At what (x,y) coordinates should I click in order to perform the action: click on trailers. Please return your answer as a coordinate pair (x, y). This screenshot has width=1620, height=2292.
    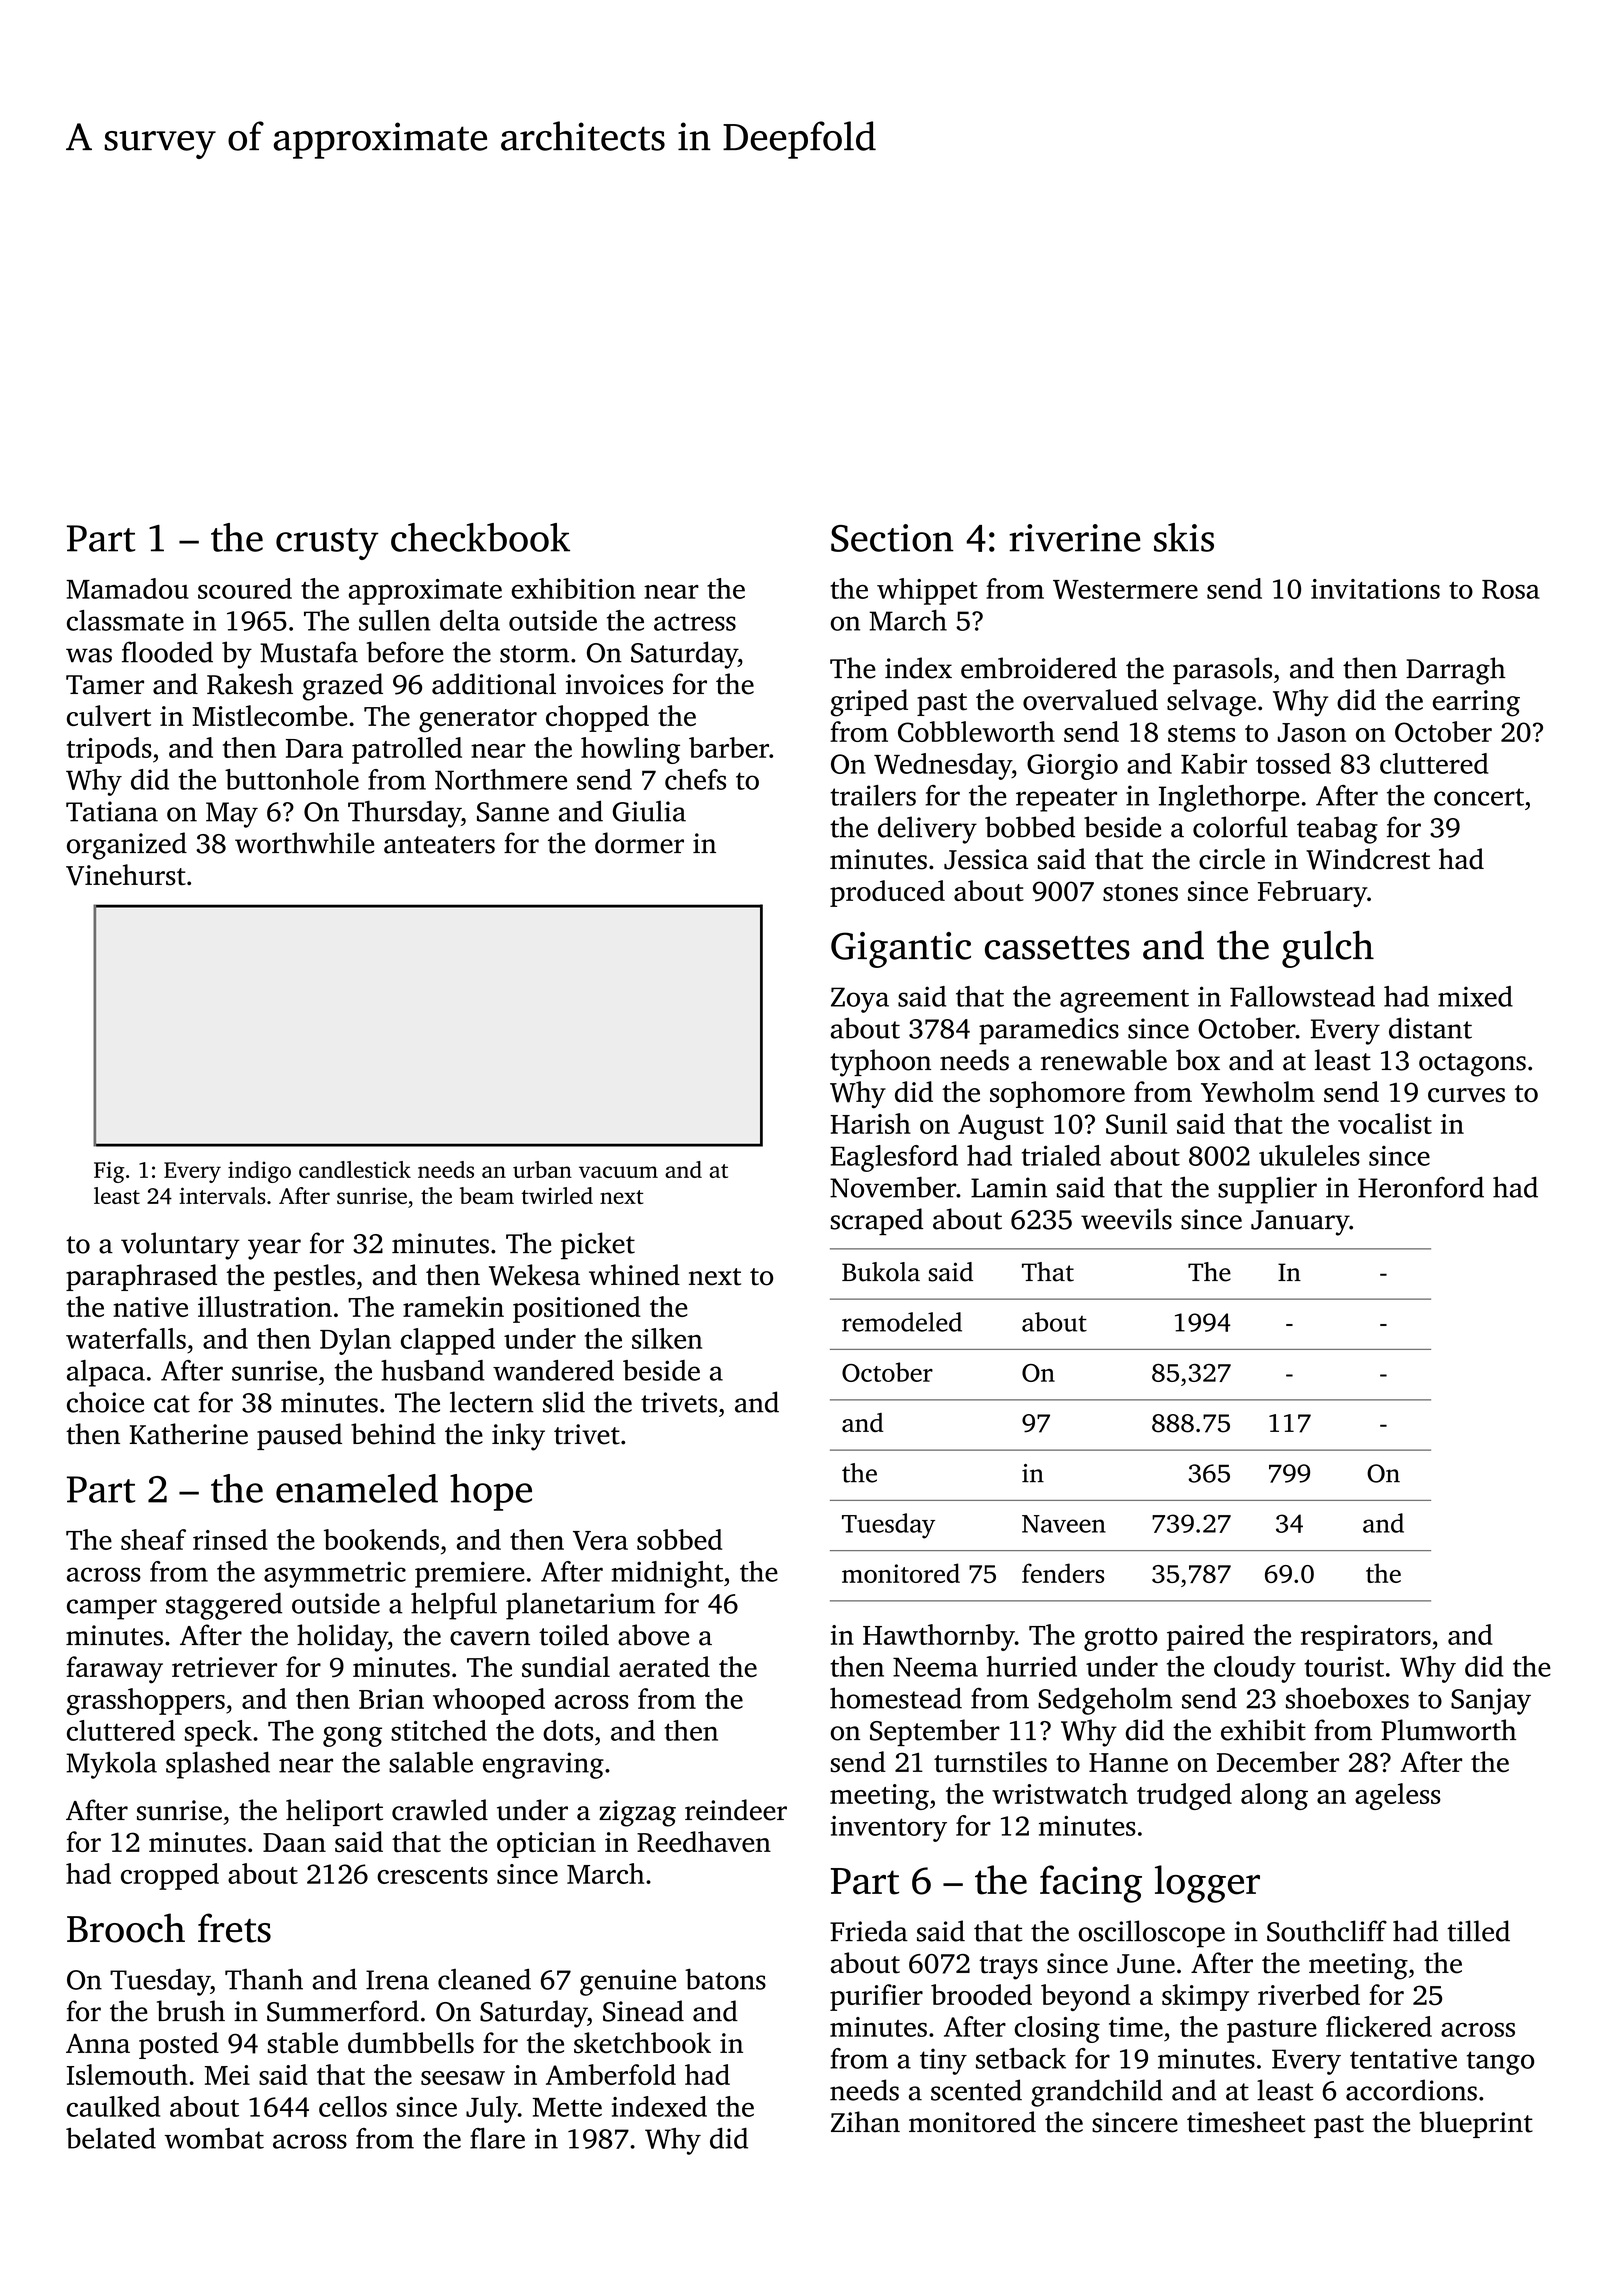
    Looking at the image, I should click on (873, 795).
